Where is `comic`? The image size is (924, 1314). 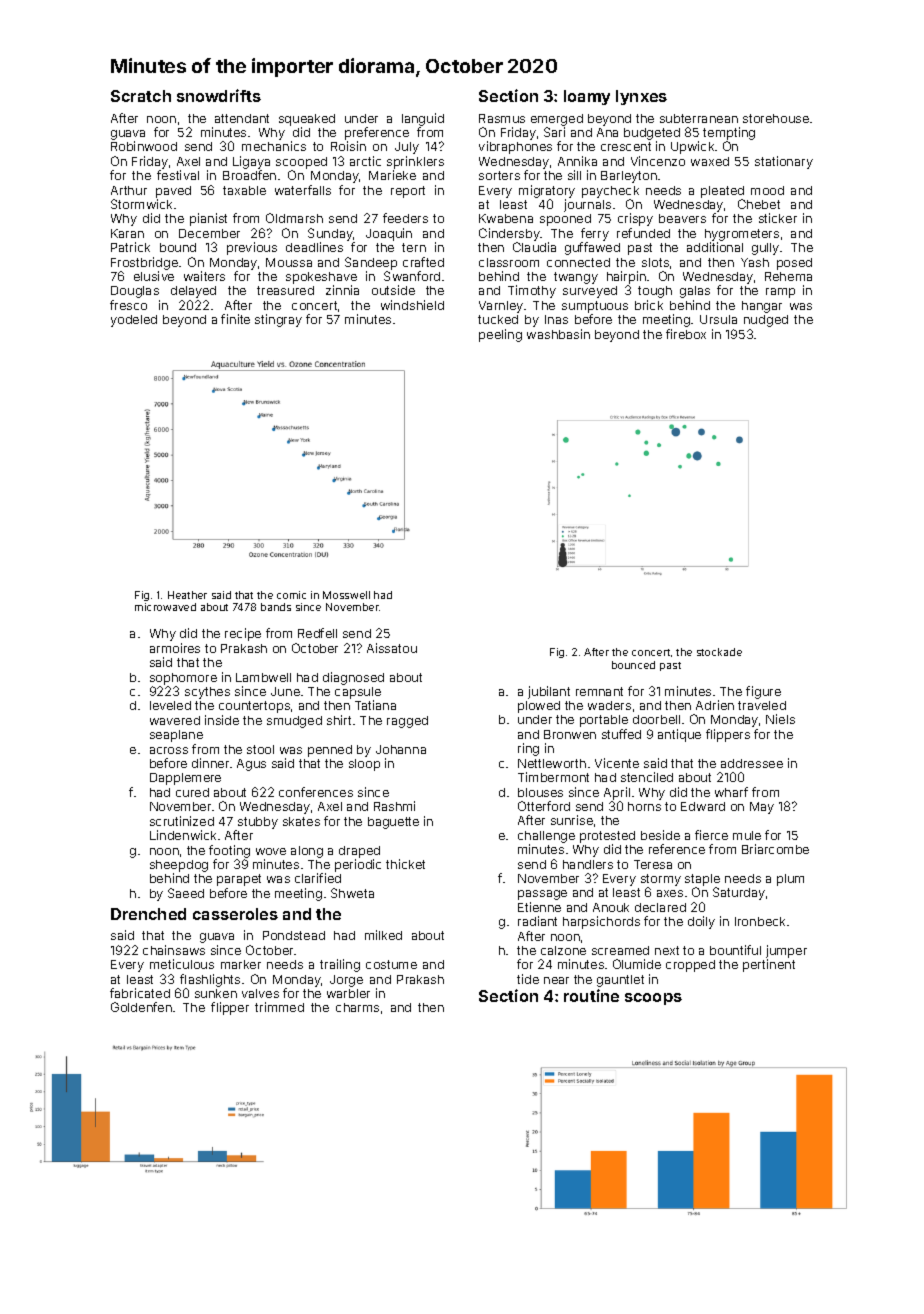 comic is located at coordinates (291, 595).
